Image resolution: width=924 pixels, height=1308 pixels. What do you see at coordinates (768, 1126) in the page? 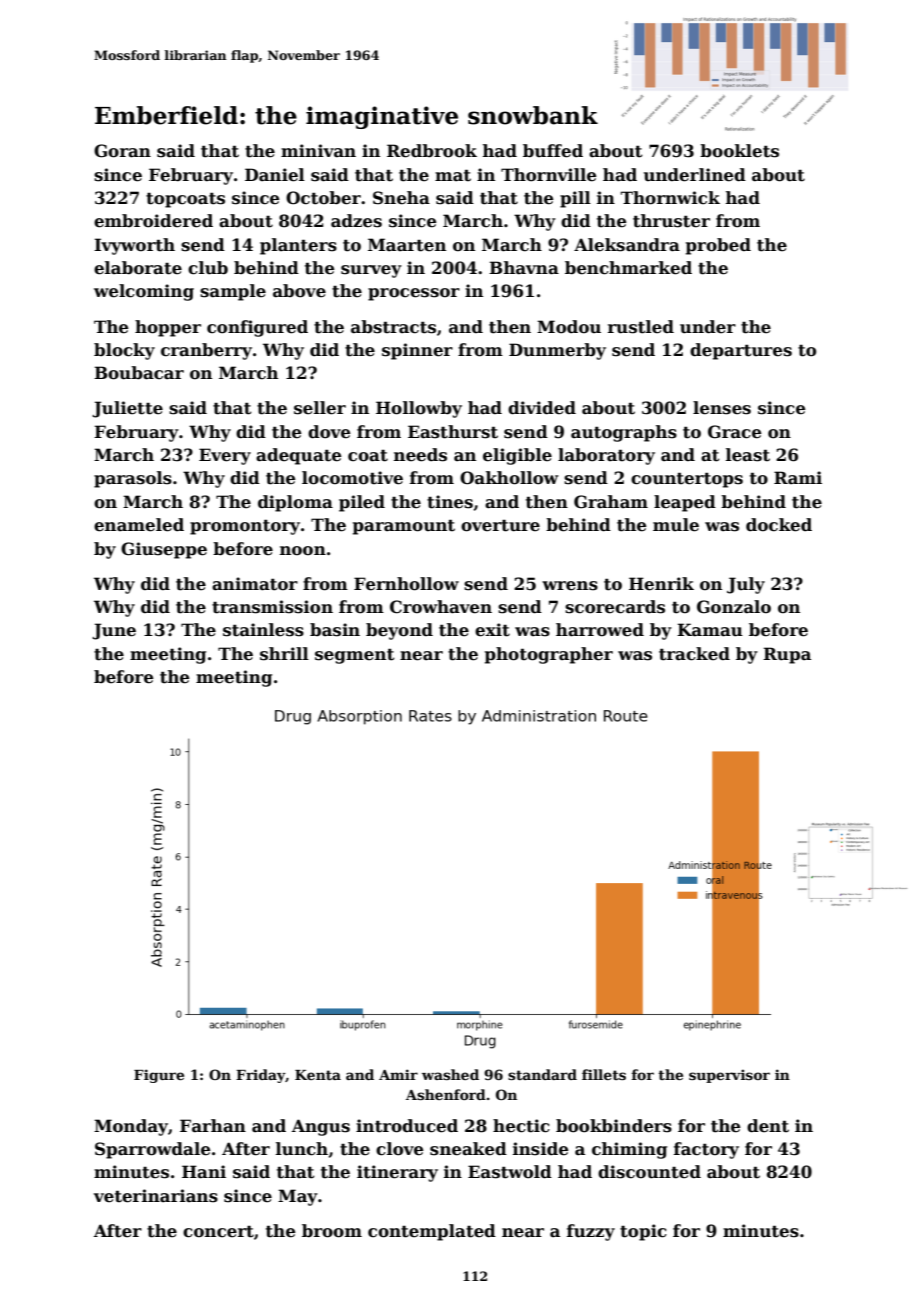
I see `dent` at bounding box center [768, 1126].
